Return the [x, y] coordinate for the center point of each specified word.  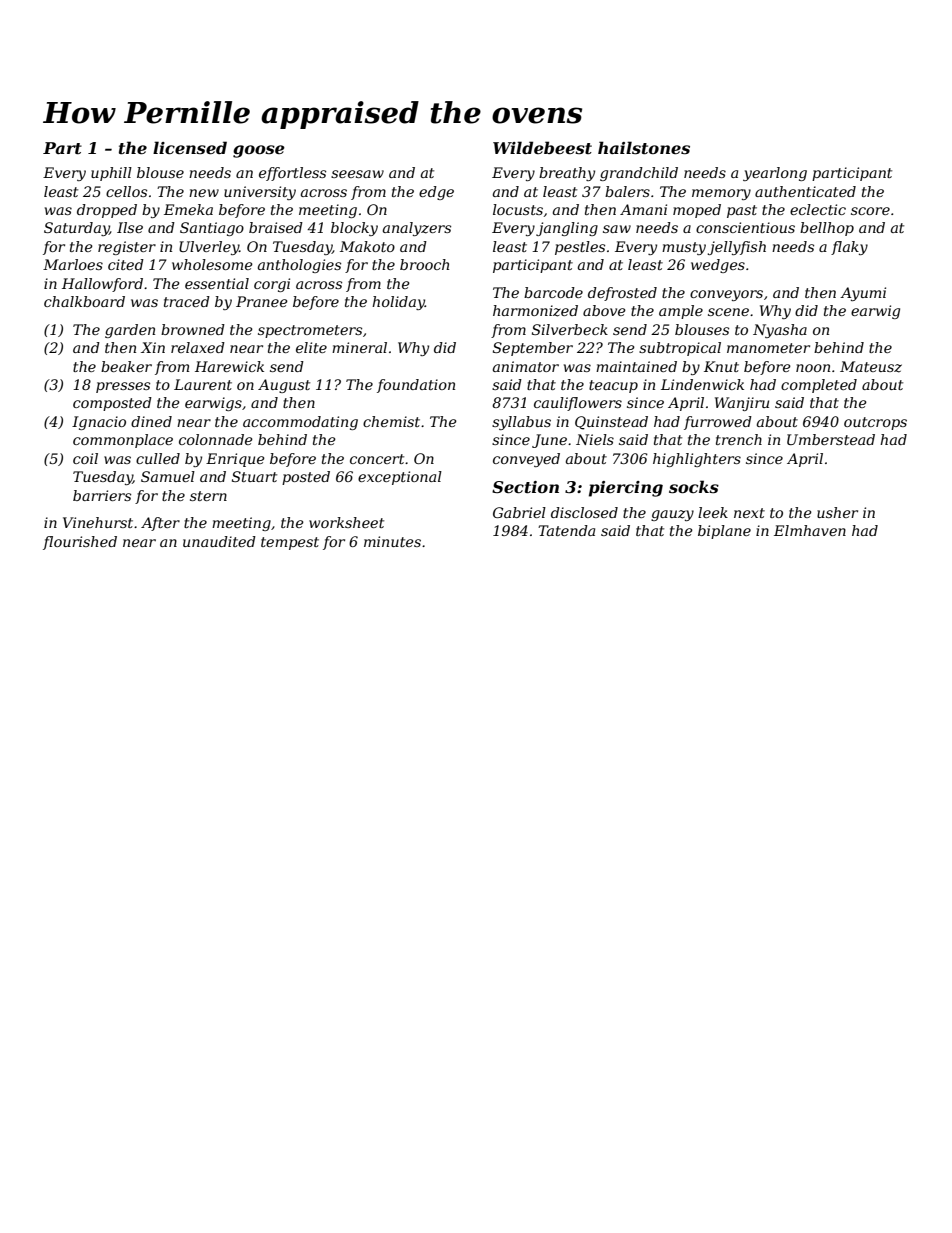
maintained [636, 366]
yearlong [775, 174]
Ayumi [863, 294]
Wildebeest [542, 147]
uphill [111, 174]
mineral [359, 347]
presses [123, 387]
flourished [80, 543]
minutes [392, 541]
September [533, 349]
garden [130, 331]
